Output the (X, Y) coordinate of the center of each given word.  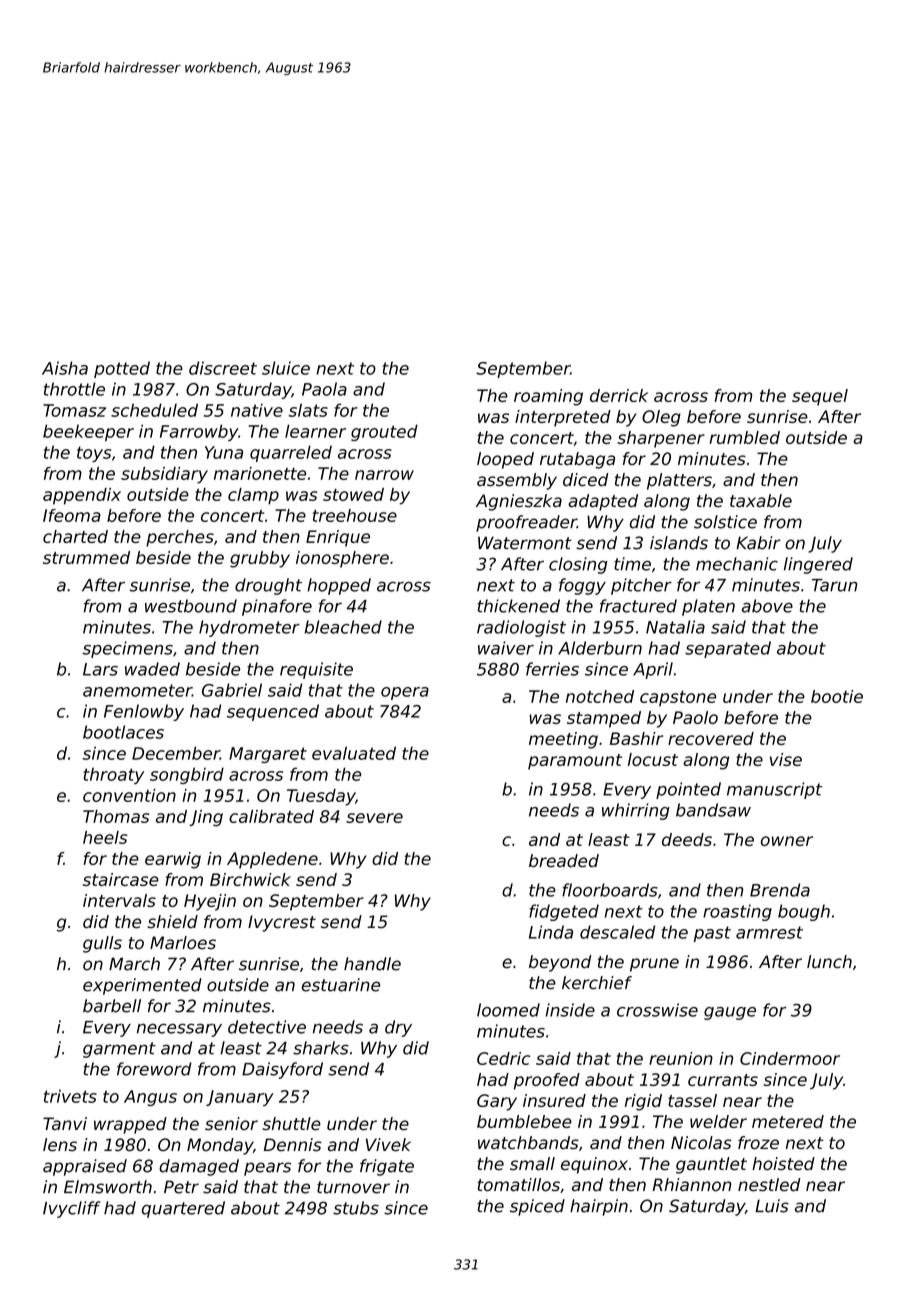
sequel (820, 397)
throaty (114, 775)
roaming (548, 397)
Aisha (65, 368)
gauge (730, 1013)
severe (374, 818)
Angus (150, 1098)
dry (398, 1028)
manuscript (774, 790)
